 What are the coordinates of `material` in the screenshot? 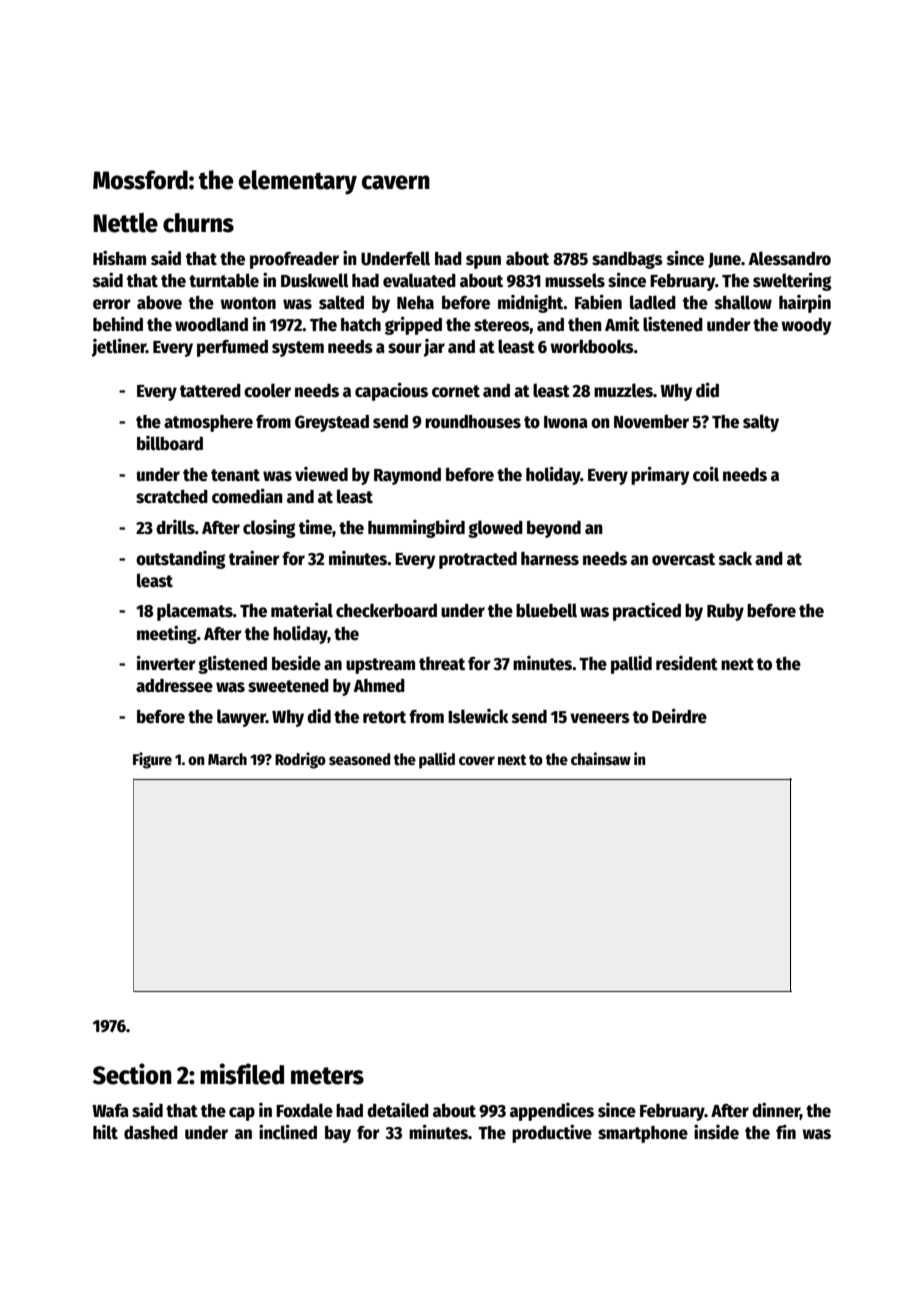 It's located at (302, 610).
